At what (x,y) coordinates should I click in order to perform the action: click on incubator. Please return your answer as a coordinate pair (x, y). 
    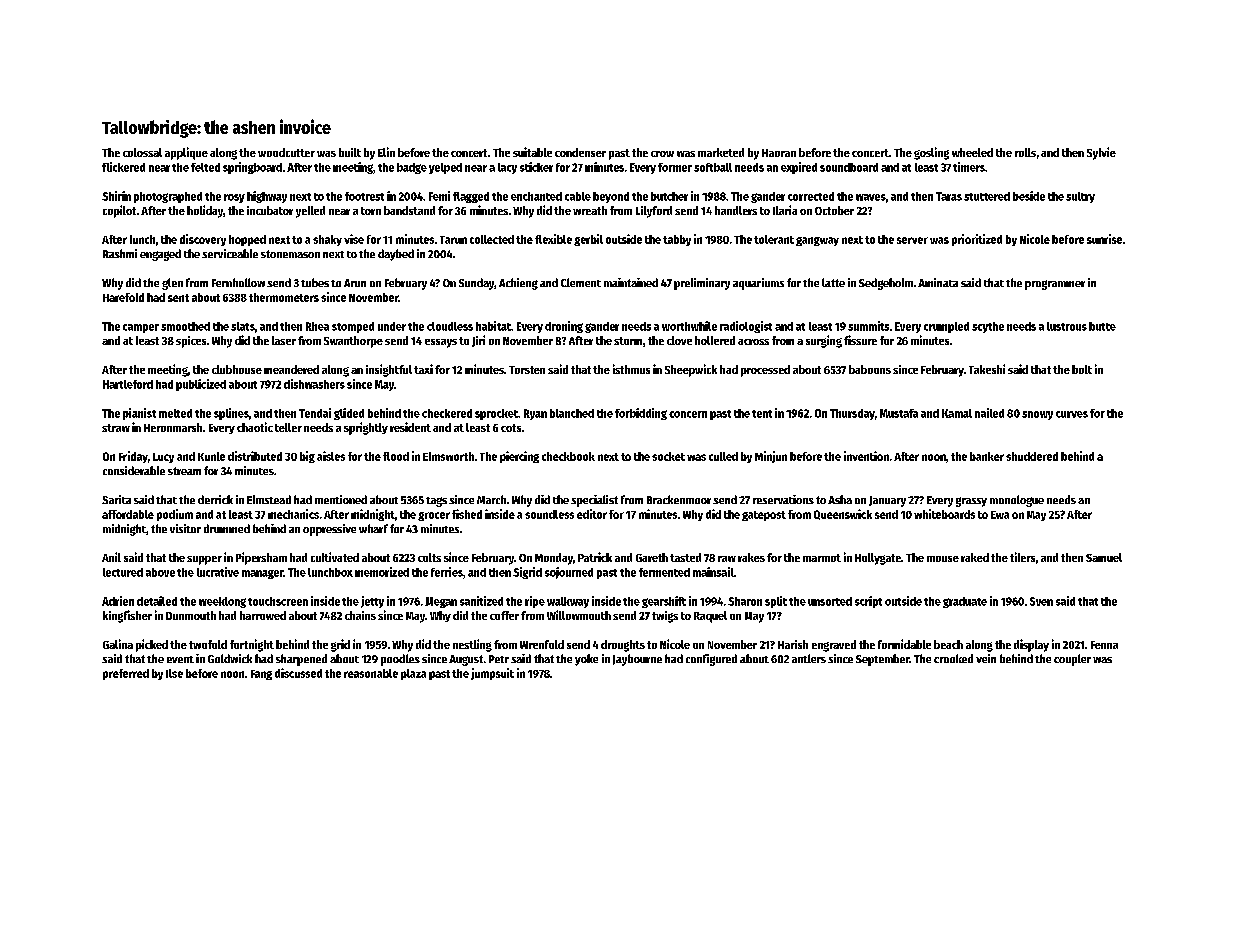
    Looking at the image, I should click on (270, 210).
